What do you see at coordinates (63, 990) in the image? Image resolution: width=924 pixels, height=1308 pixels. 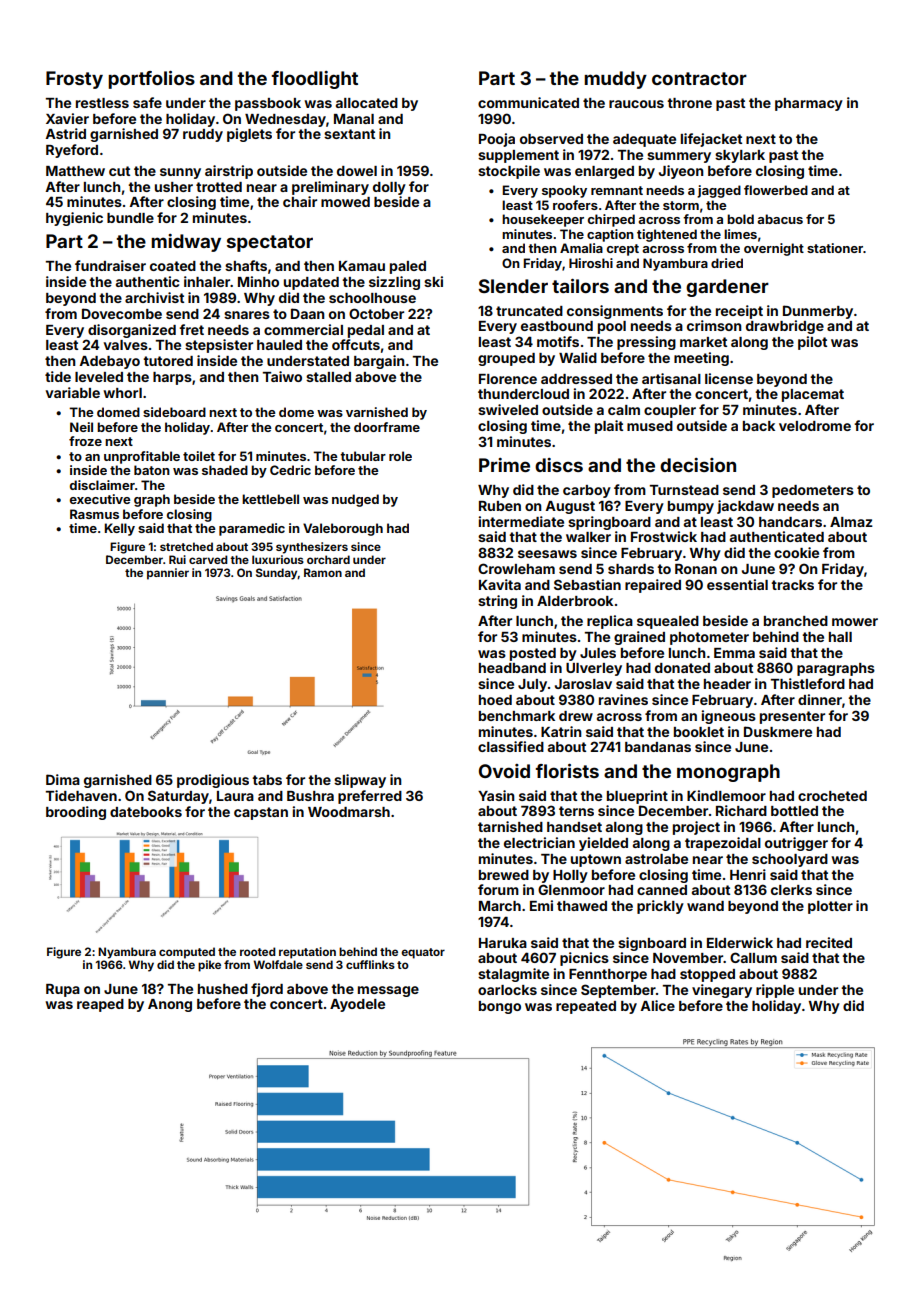 I see `Rupa` at bounding box center [63, 990].
